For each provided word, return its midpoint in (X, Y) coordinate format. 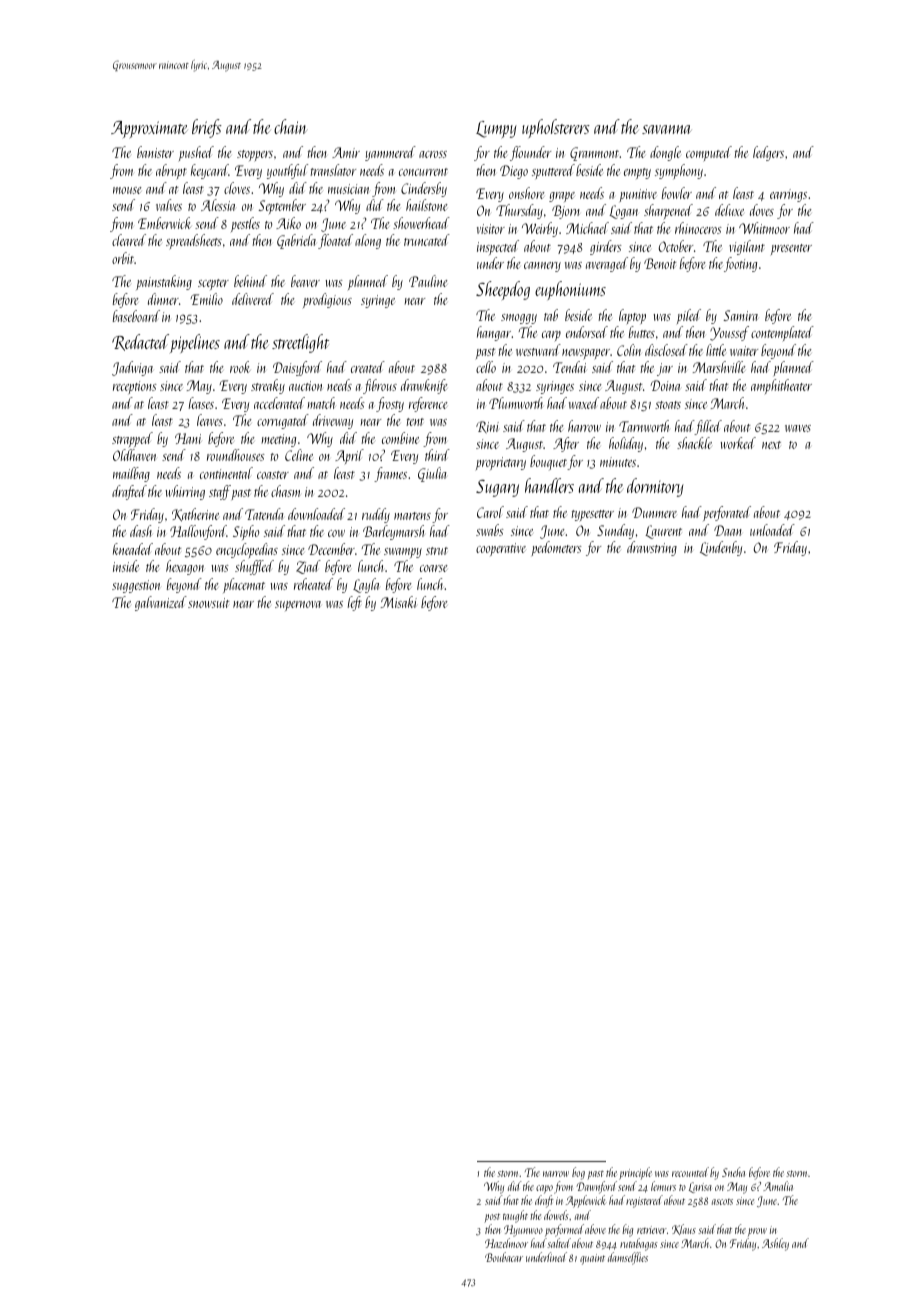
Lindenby (721, 548)
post (492, 1218)
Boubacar (504, 1257)
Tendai (570, 367)
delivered (253, 299)
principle (635, 1173)
